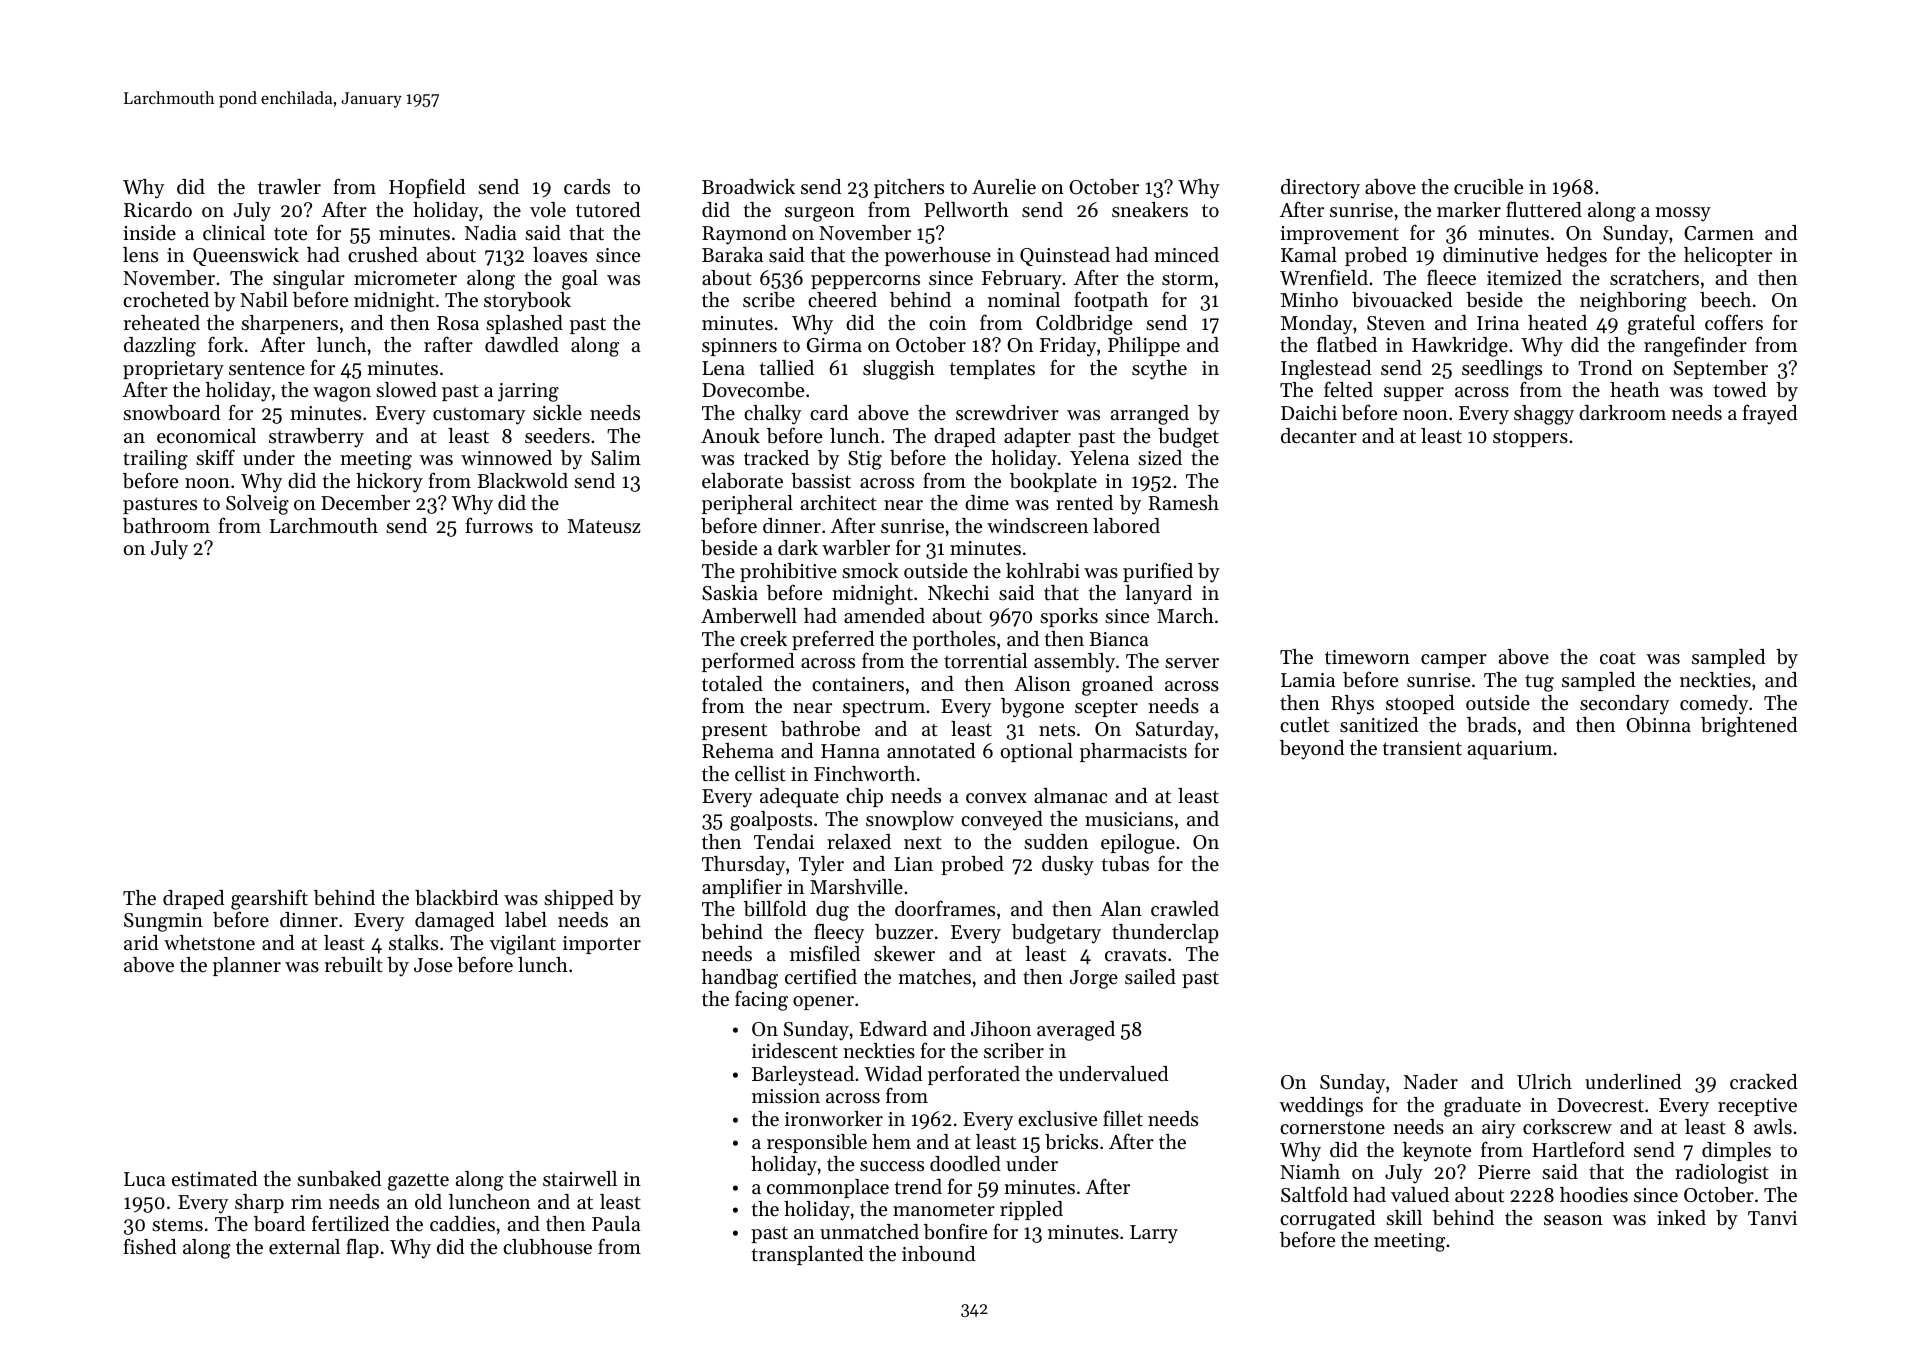 The width and height of the screenshot is (1921, 1358). What do you see at coordinates (150, 1246) in the screenshot?
I see `fished` at bounding box center [150, 1246].
